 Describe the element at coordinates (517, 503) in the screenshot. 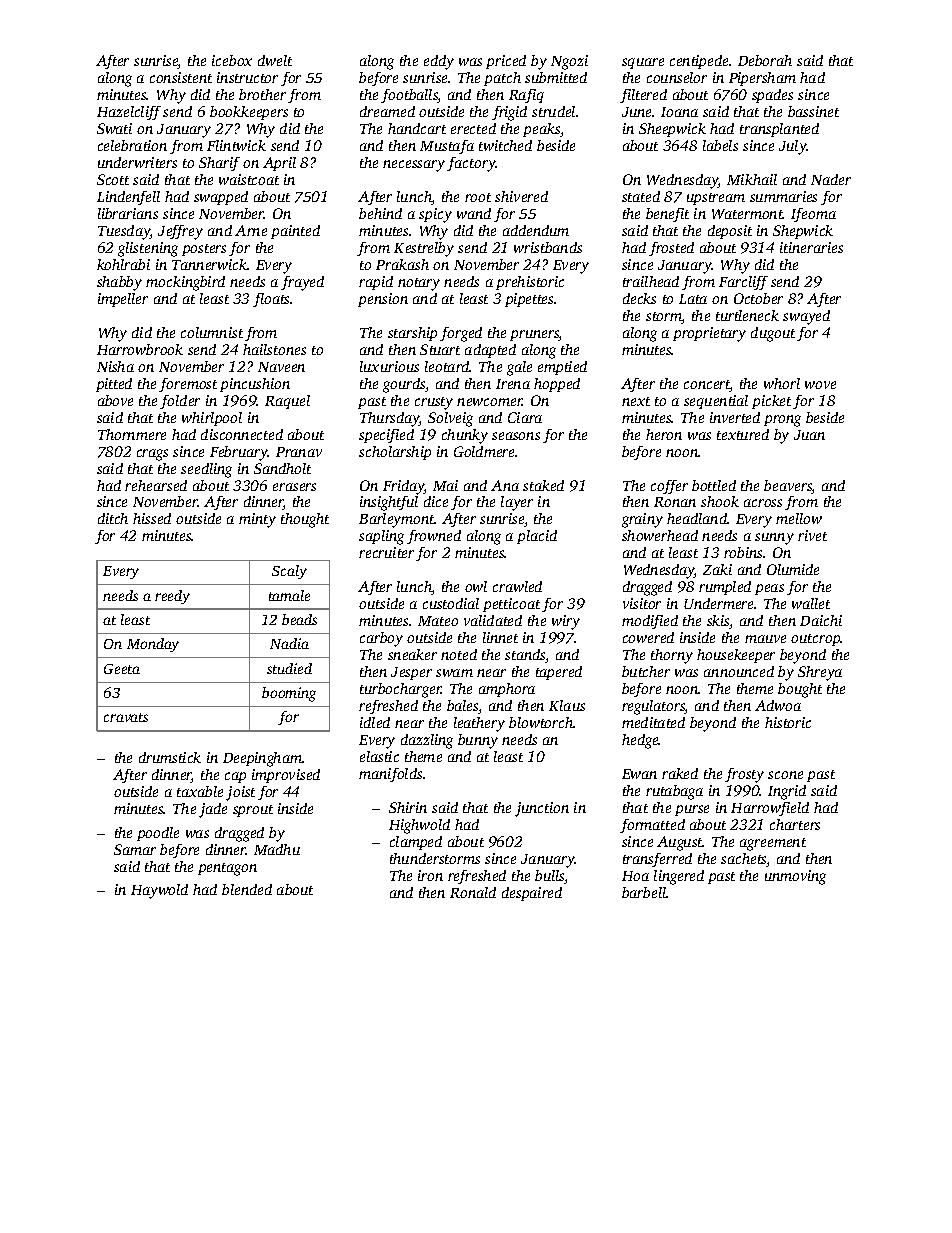

I see `layer` at that location.
